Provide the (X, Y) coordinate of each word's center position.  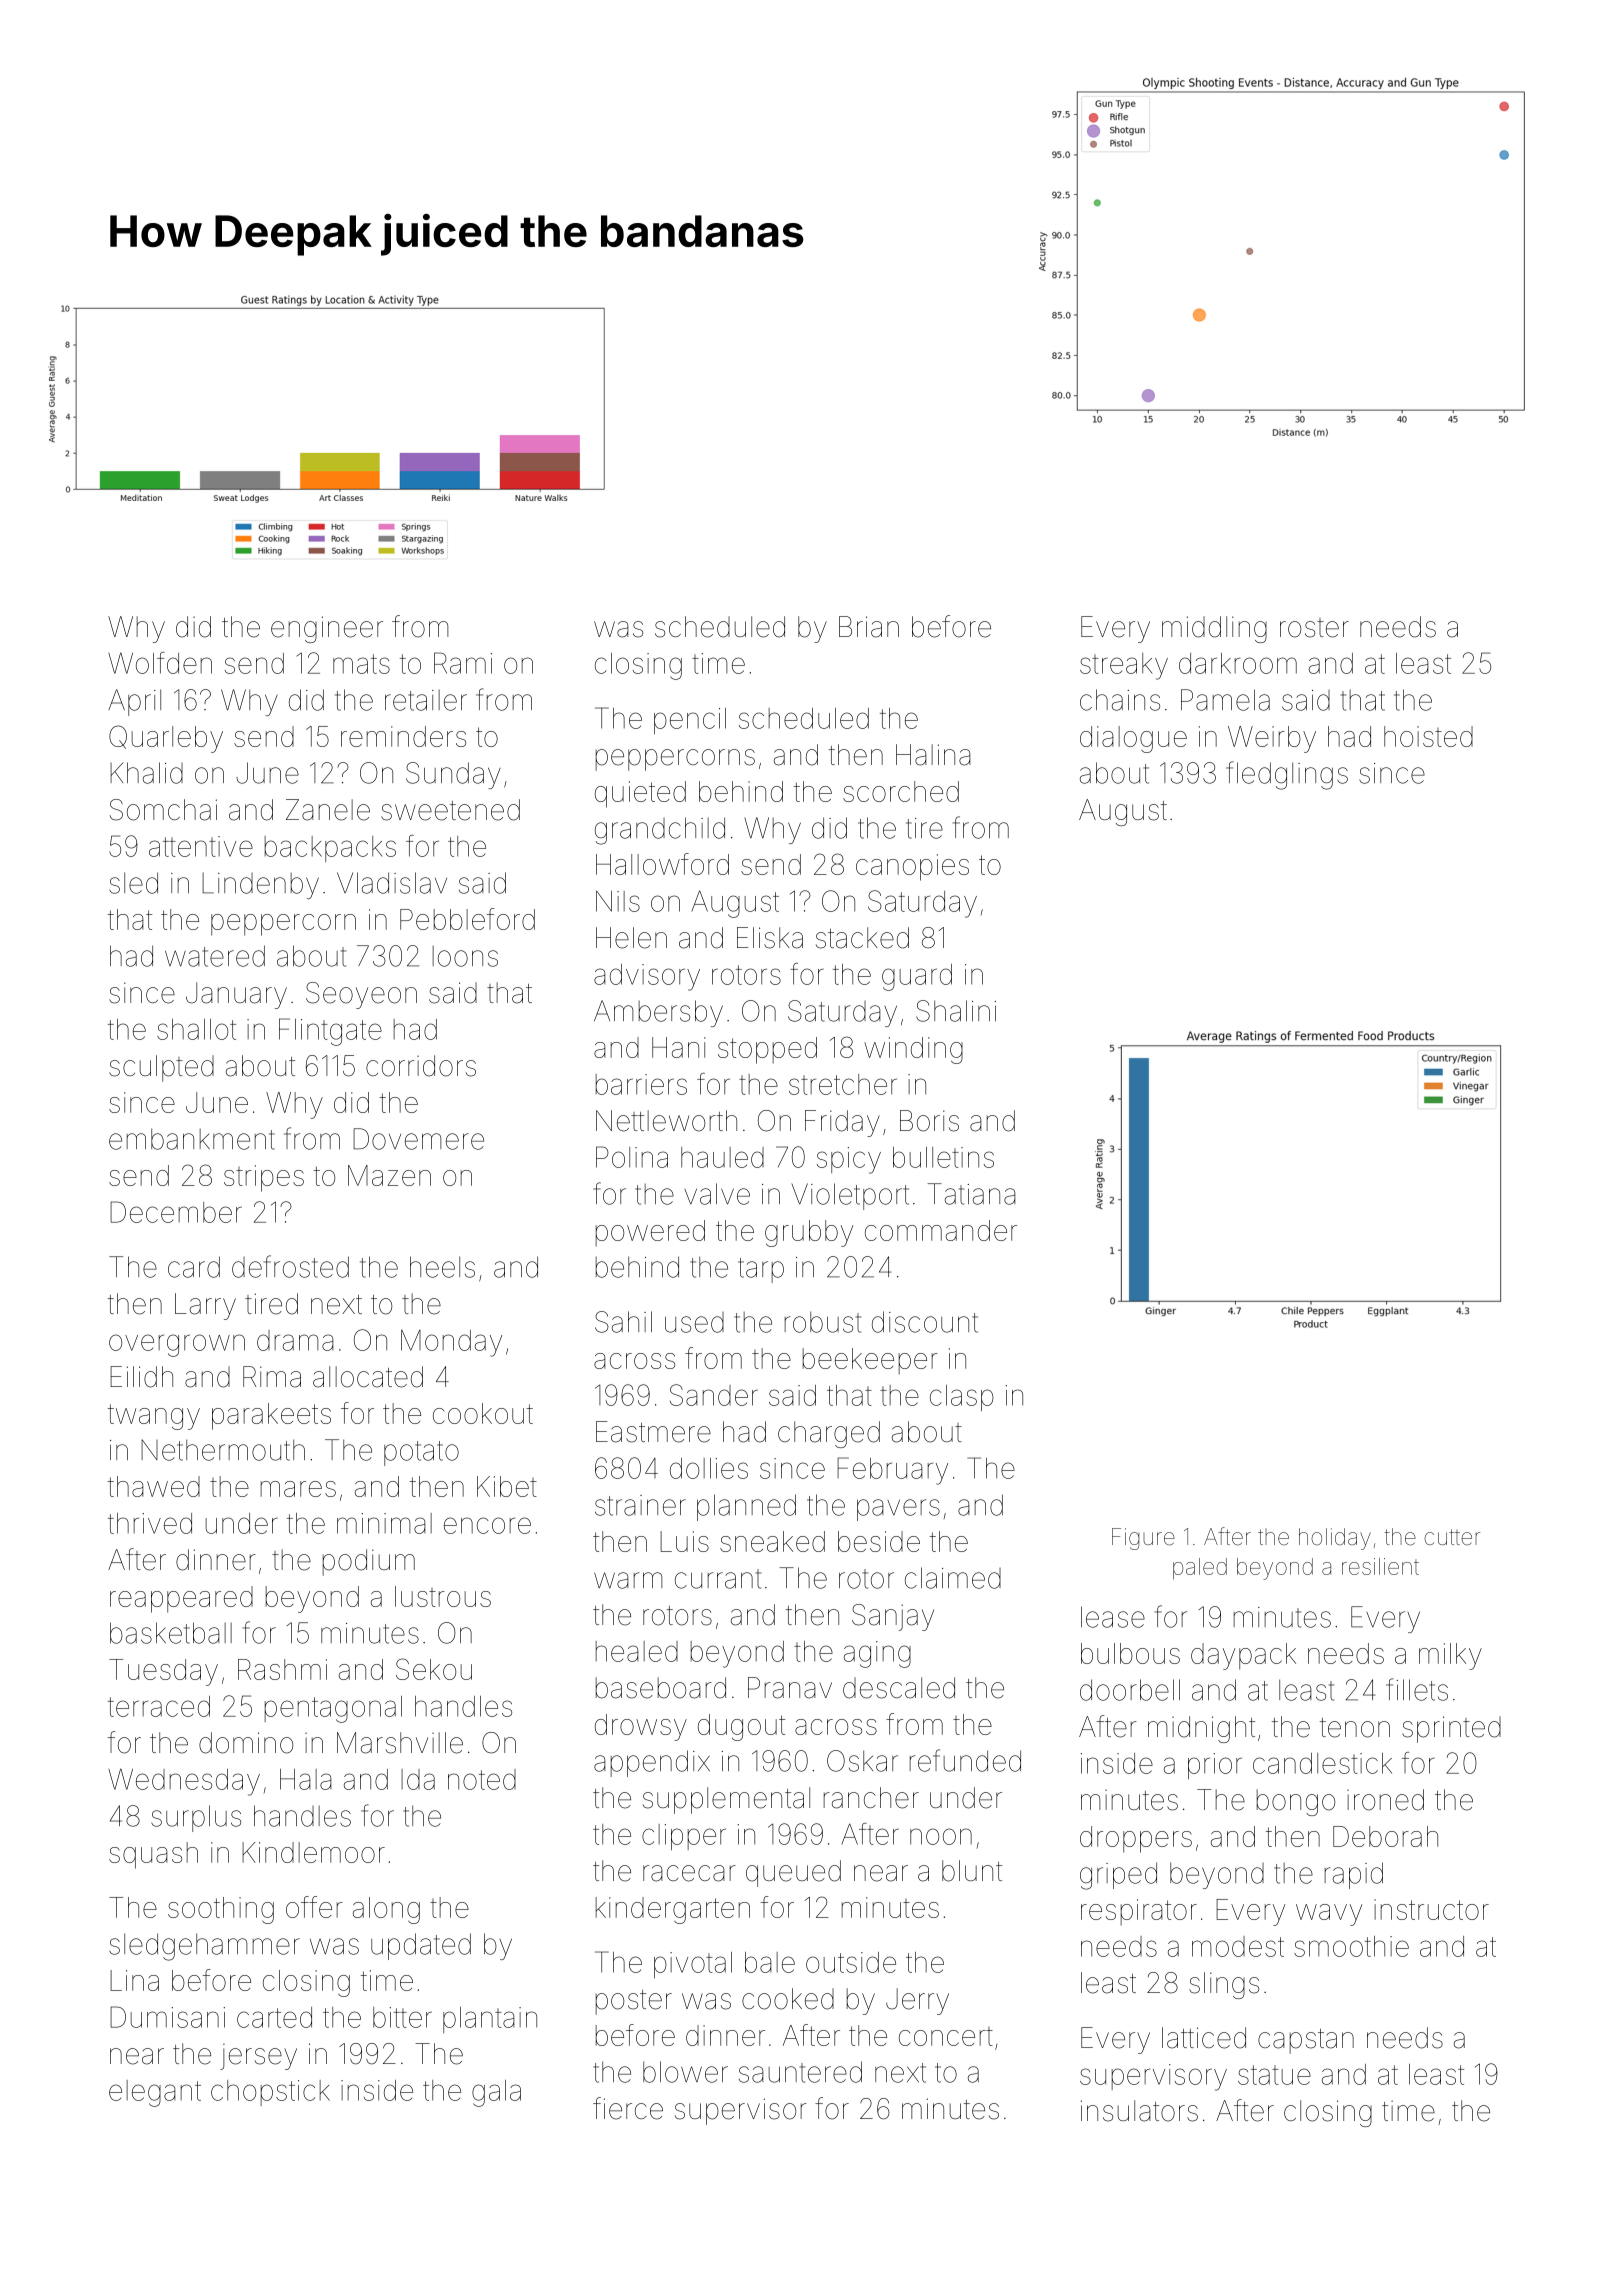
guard (917, 977)
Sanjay (893, 1617)
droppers (1136, 1839)
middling (1214, 629)
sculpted (161, 1068)
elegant (155, 2093)
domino (246, 1743)
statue (1274, 2075)
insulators (1139, 2111)
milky (1450, 1656)
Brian (869, 627)
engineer (327, 629)
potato (421, 1453)
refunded (965, 1760)
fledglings (1287, 775)
